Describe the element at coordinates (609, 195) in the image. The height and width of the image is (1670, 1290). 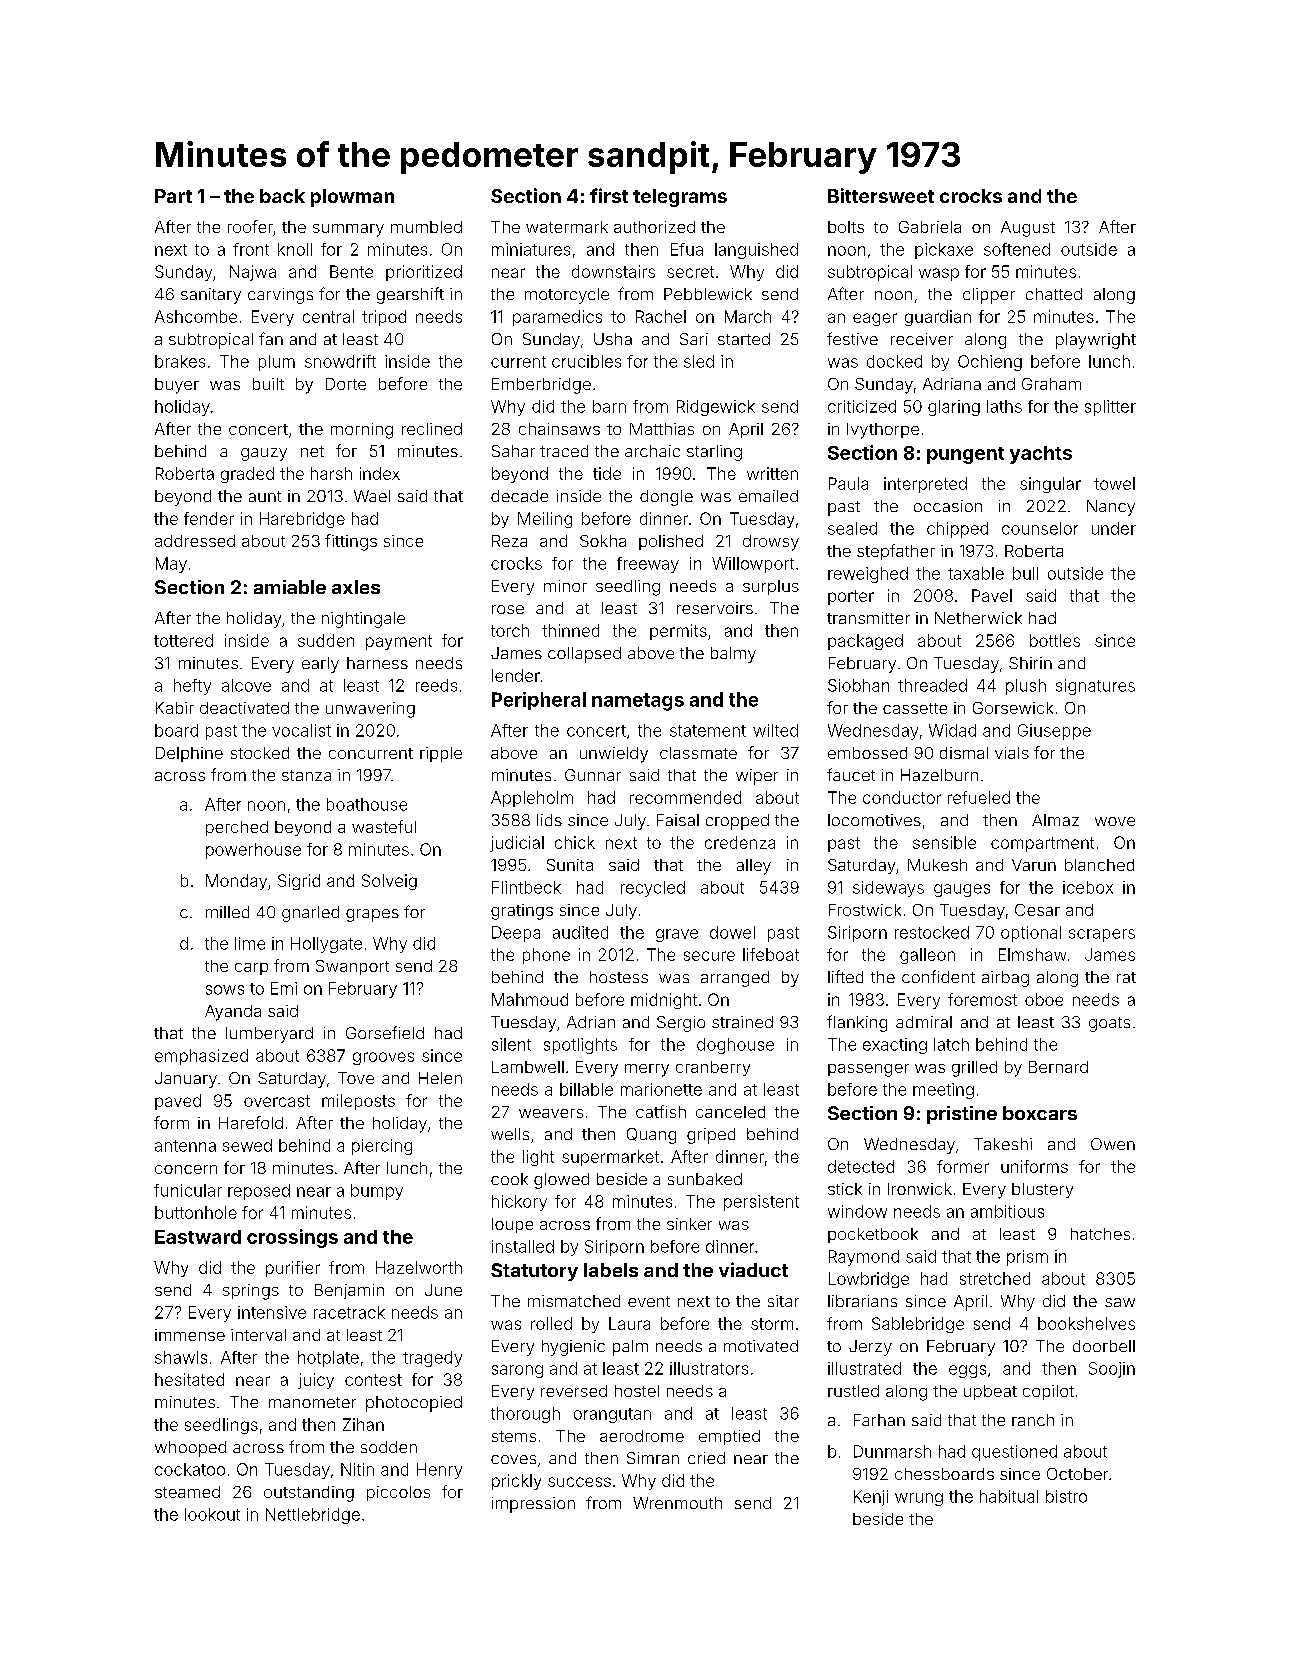
I see `first` at that location.
